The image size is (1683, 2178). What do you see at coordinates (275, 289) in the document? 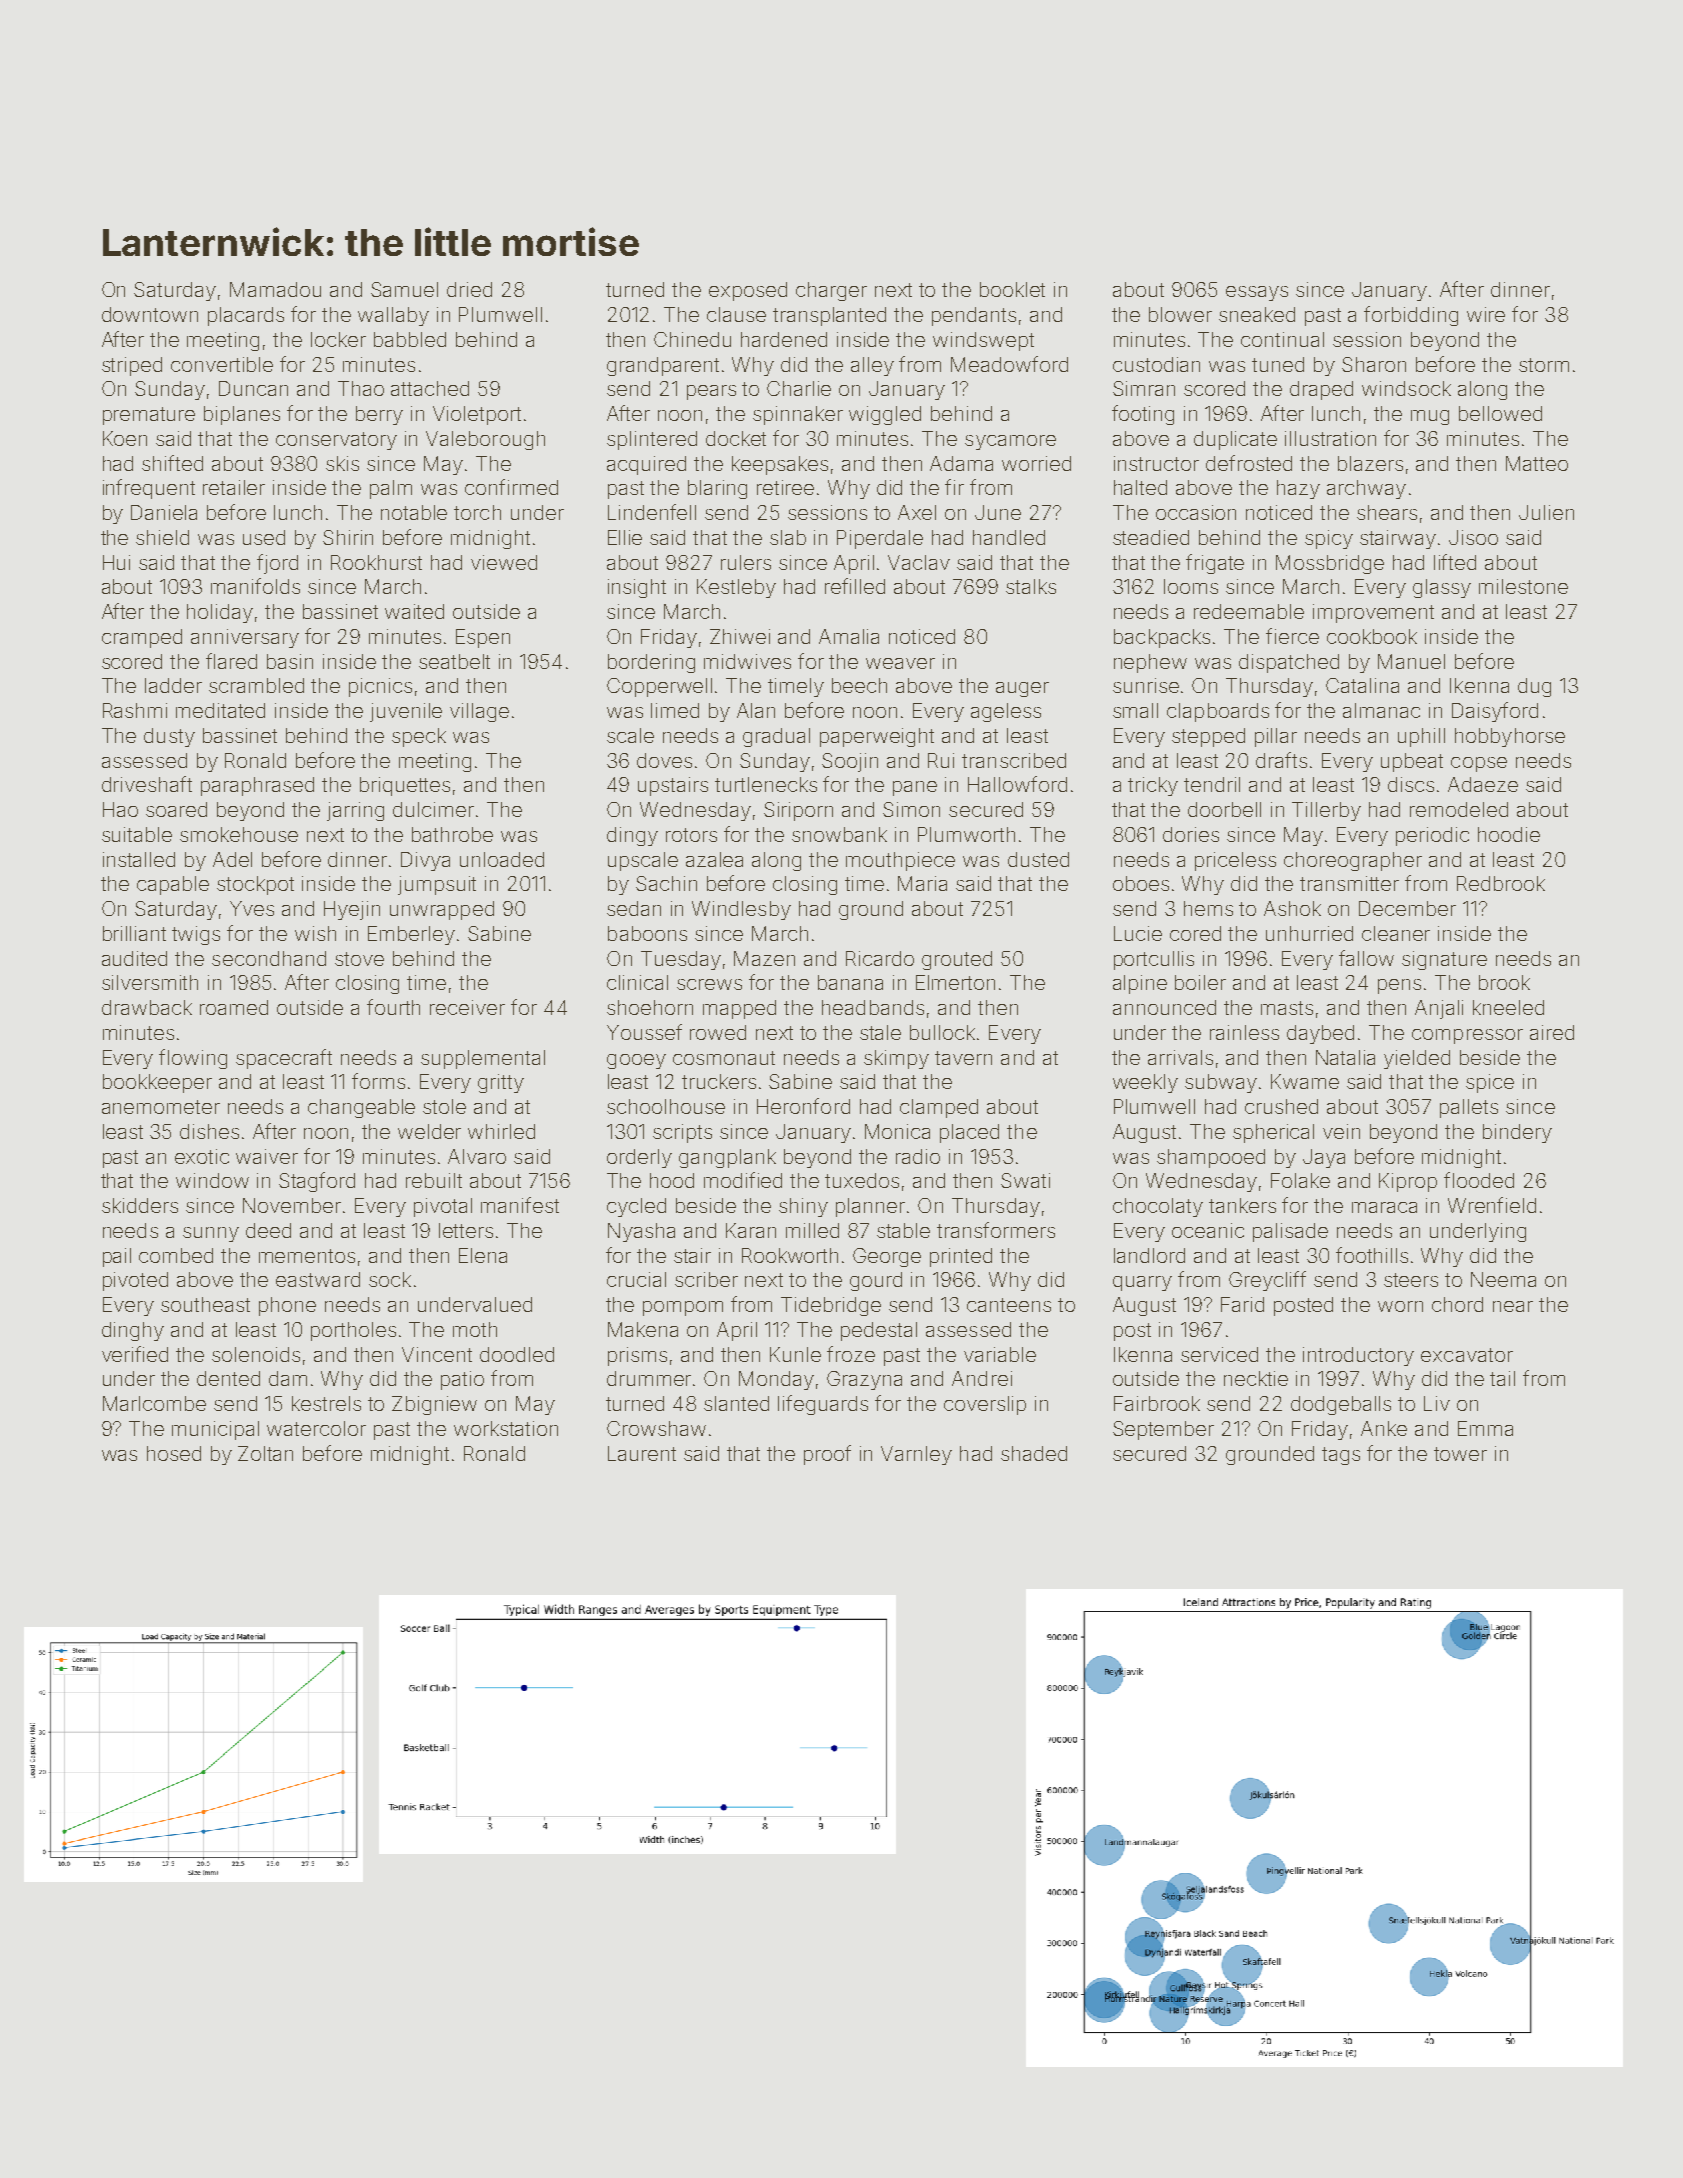
I see `Mamadou` at bounding box center [275, 289].
